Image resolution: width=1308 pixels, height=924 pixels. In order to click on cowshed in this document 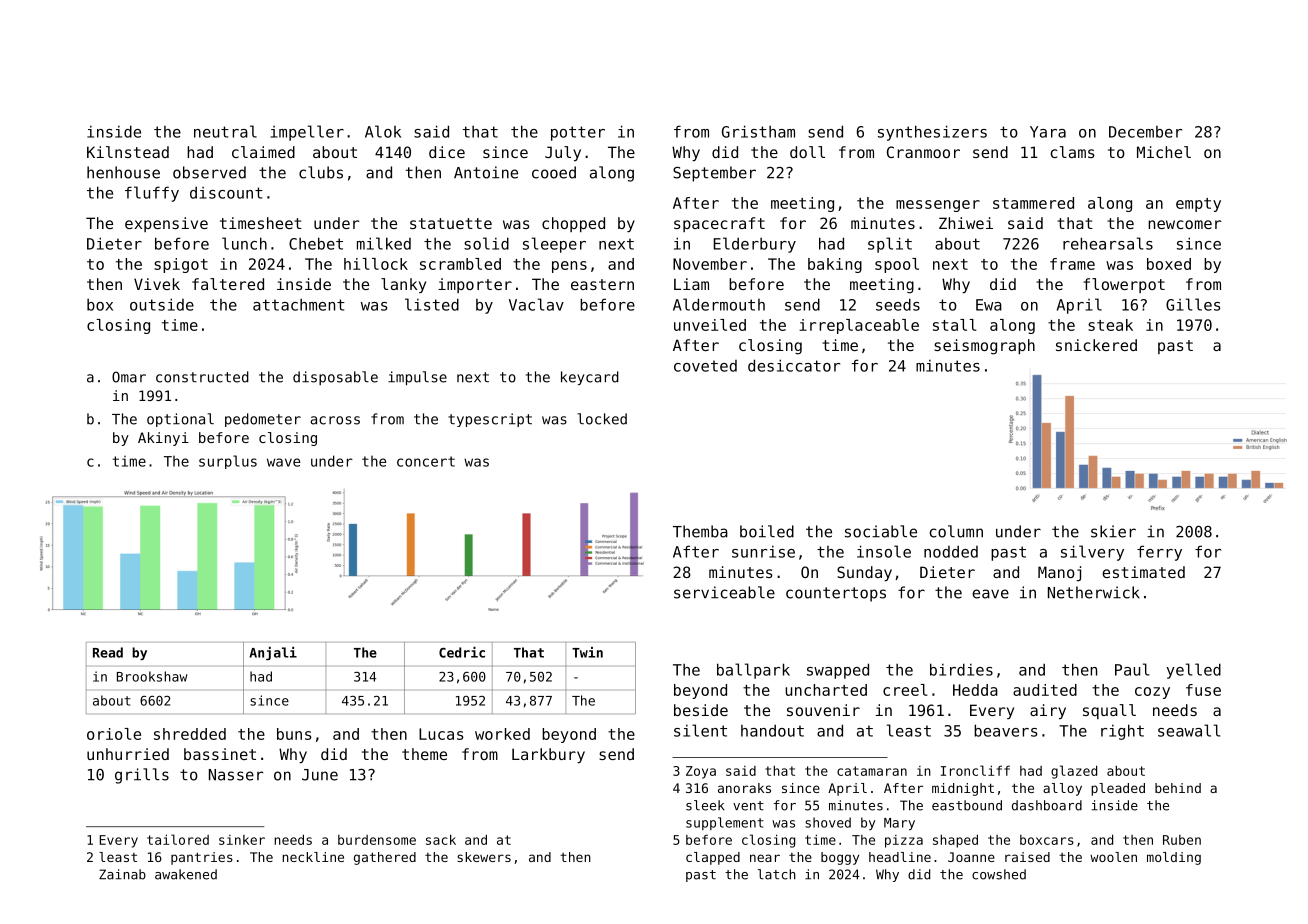, I will do `click(999, 874)`.
